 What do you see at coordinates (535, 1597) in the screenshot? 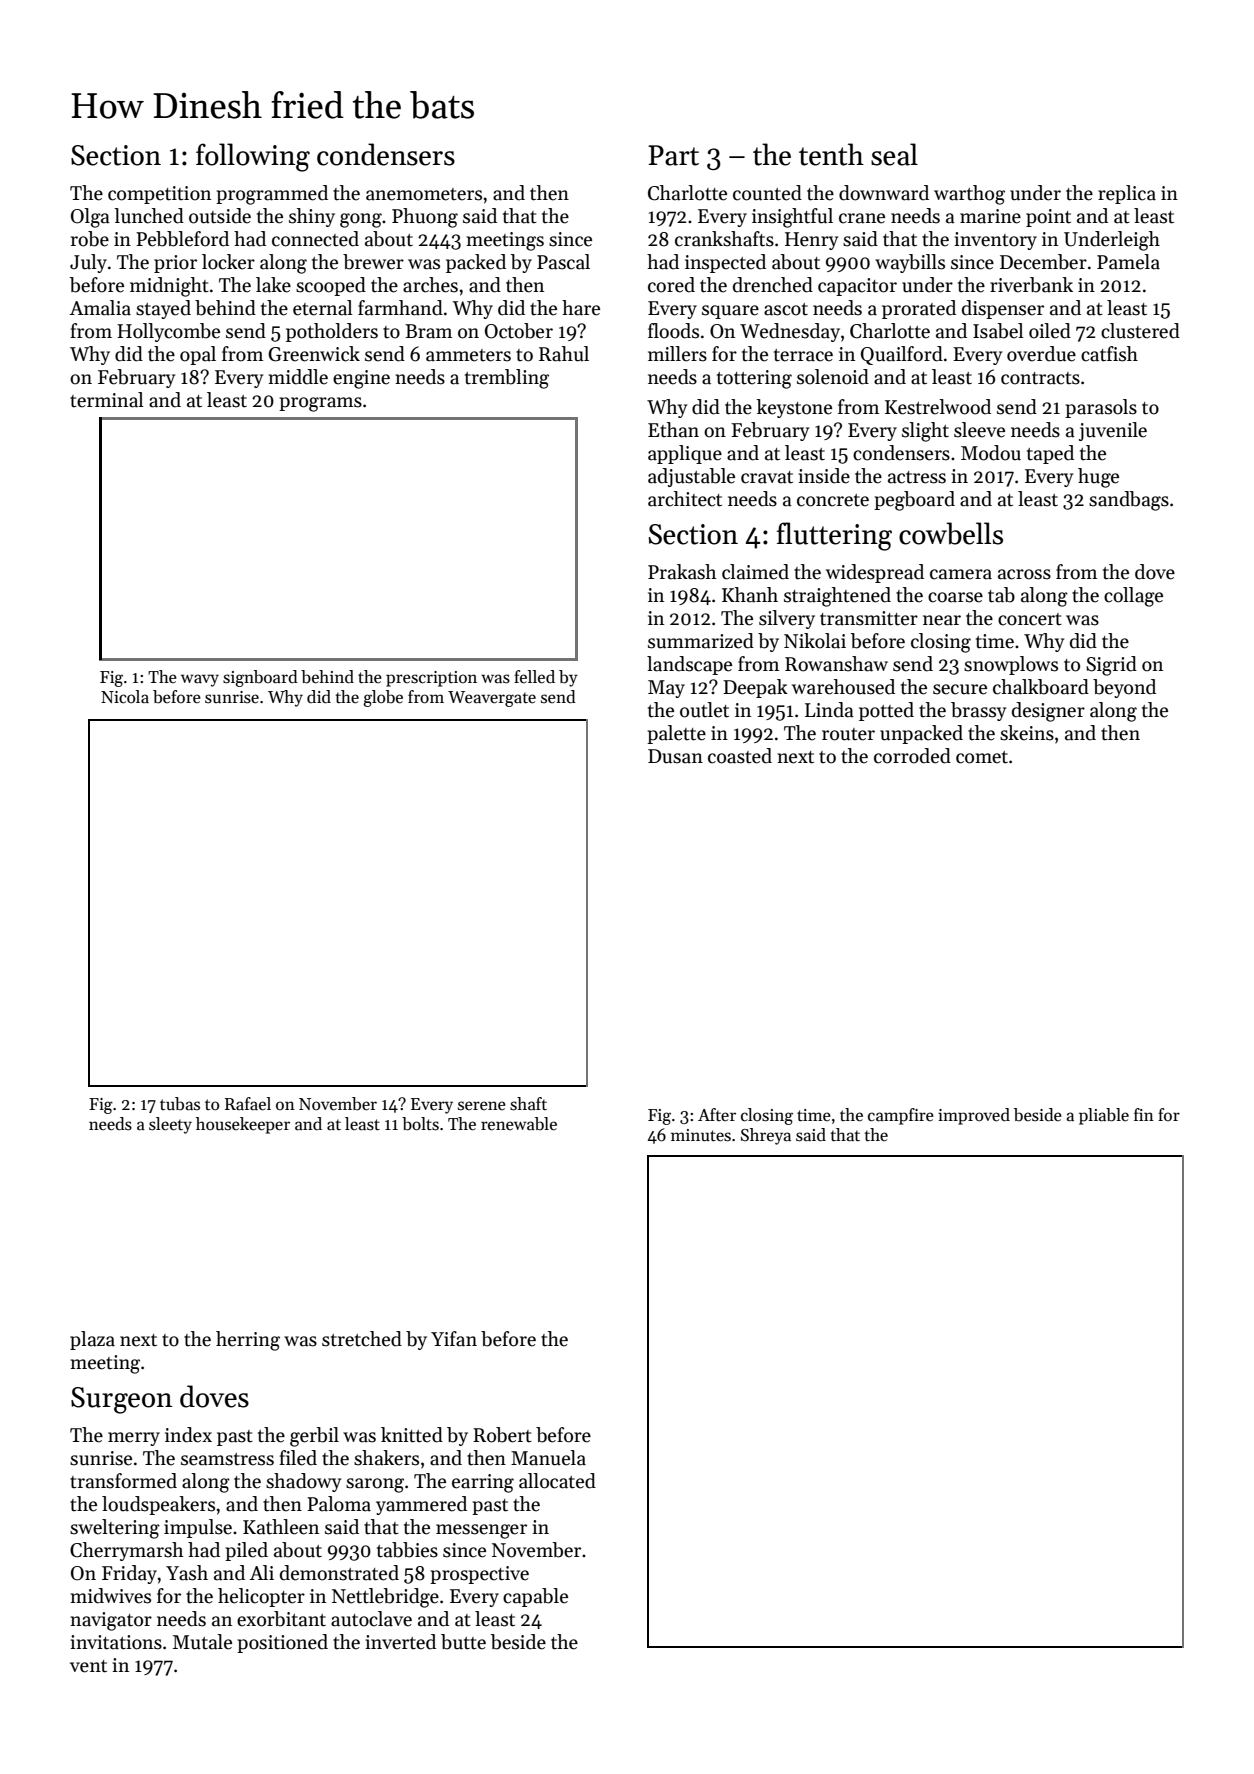
I see `capable` at bounding box center [535, 1597].
